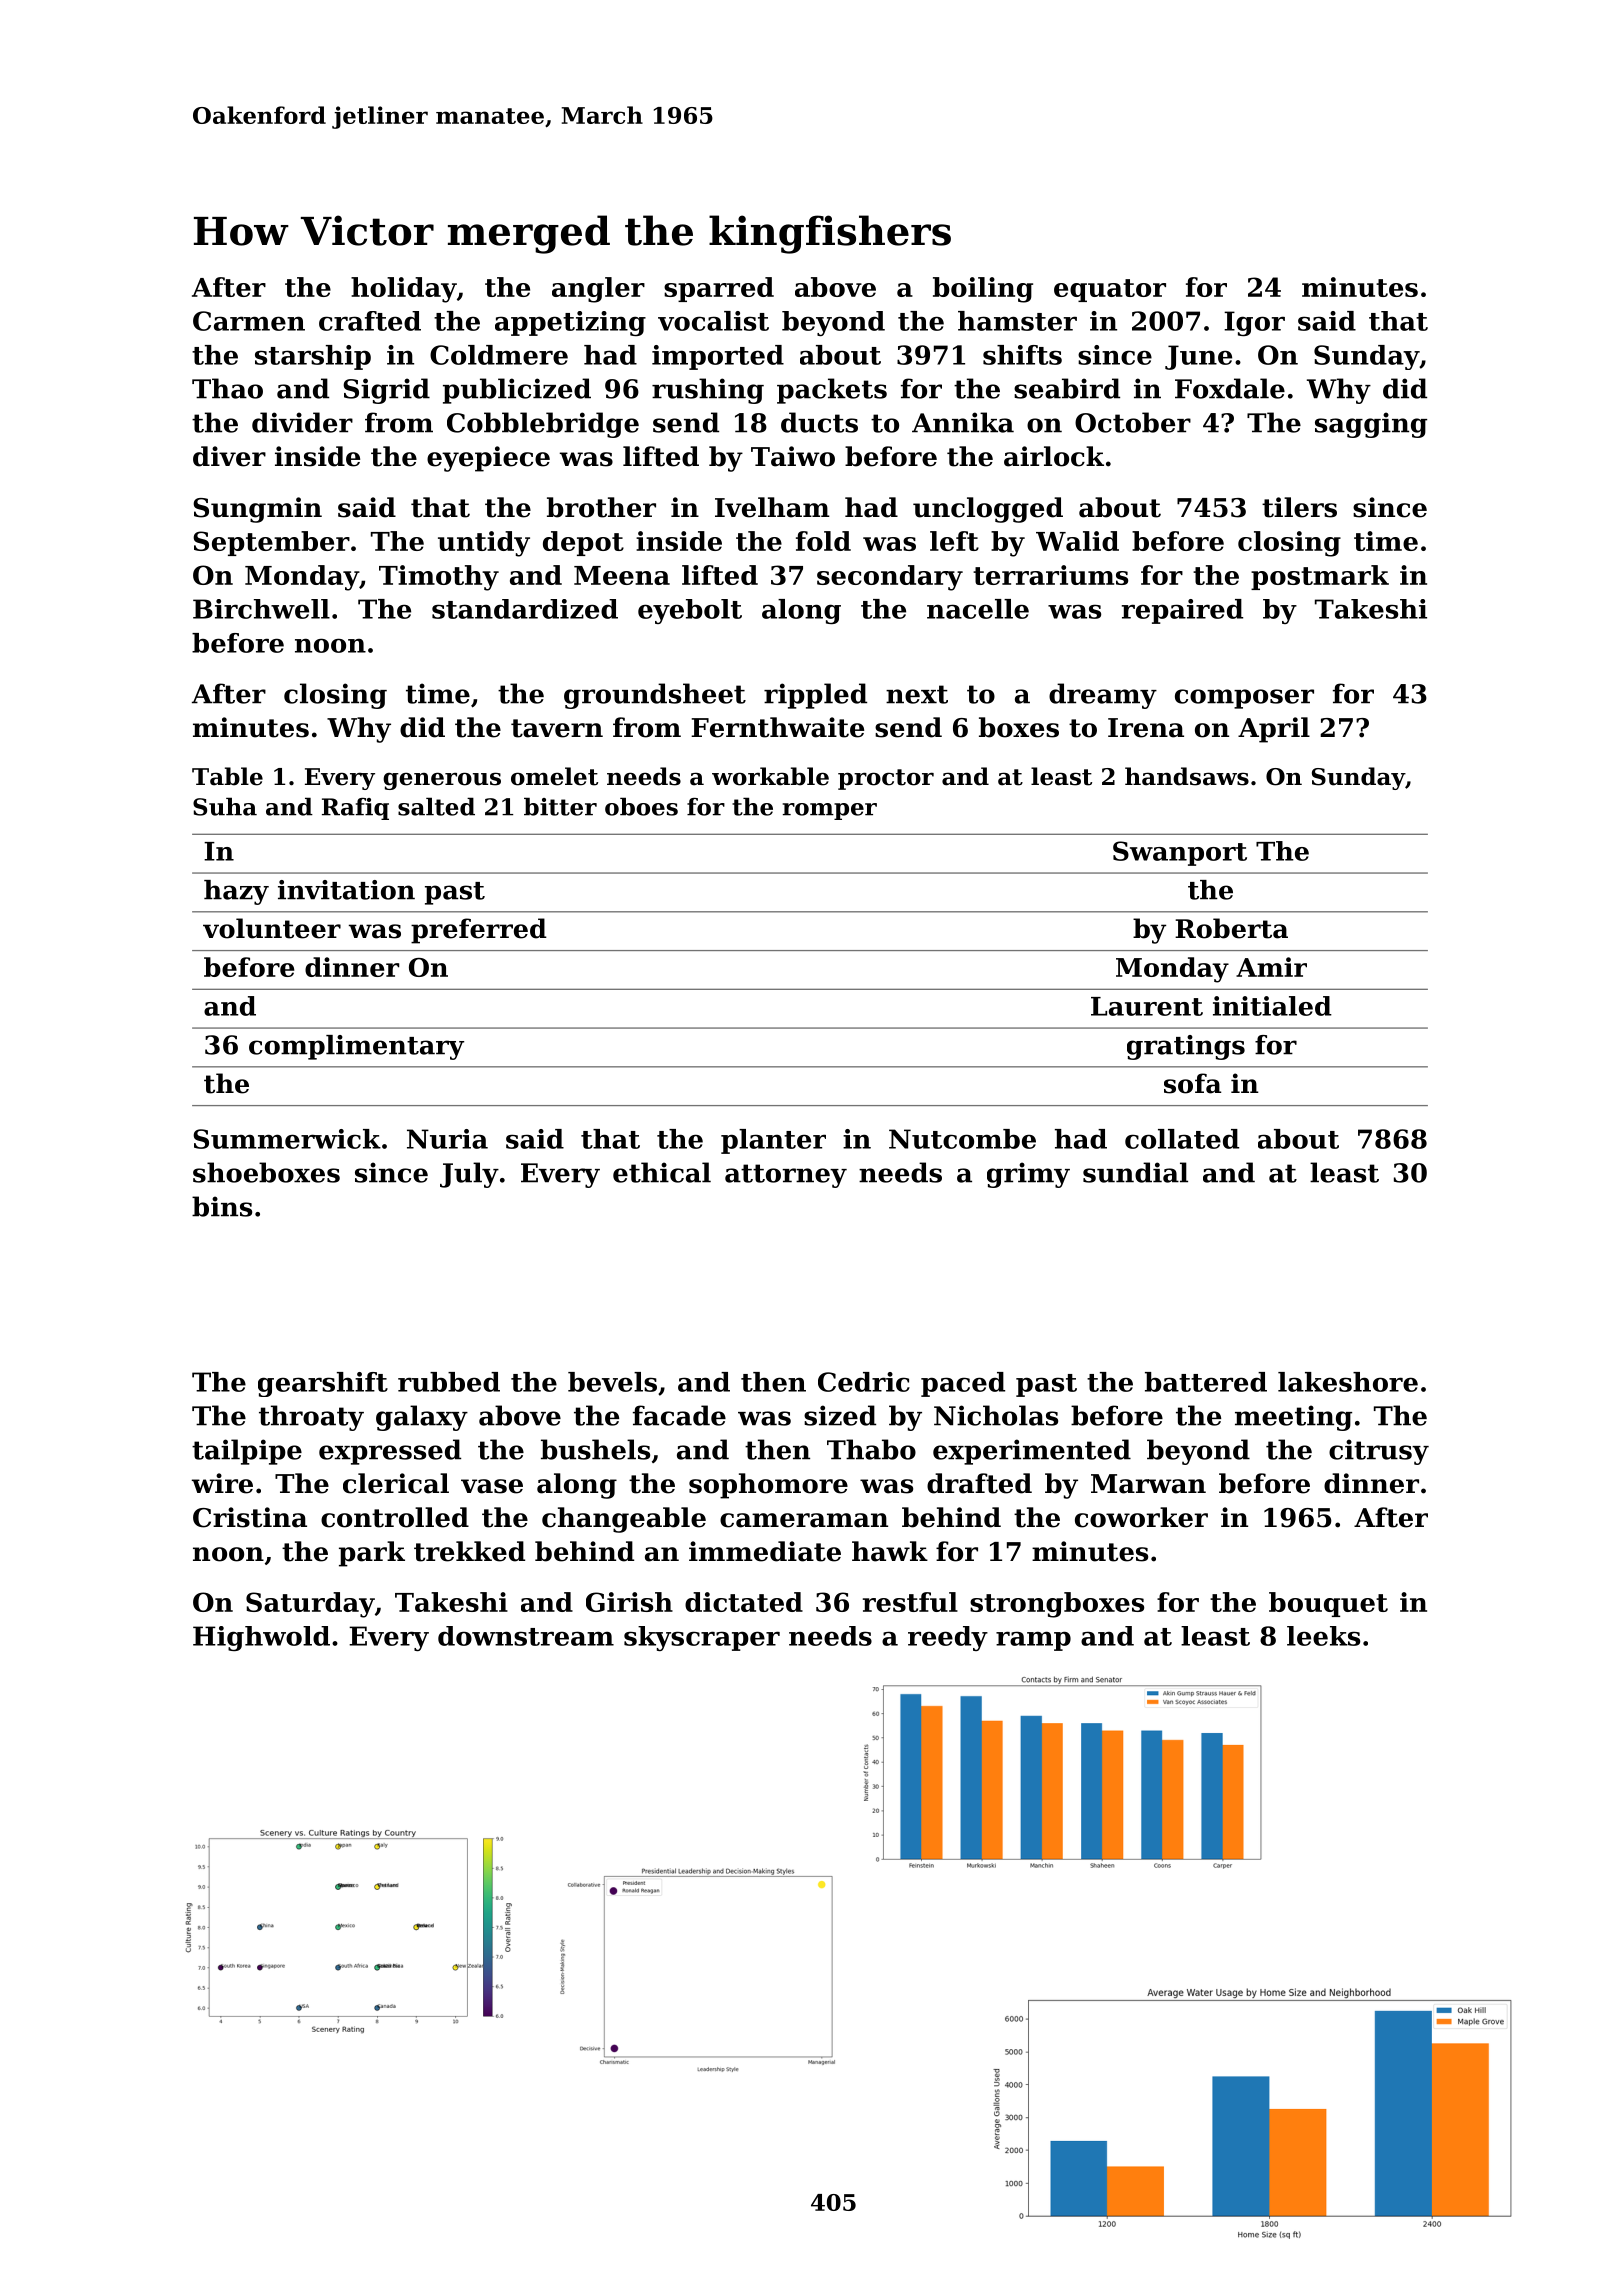  Describe the element at coordinates (1180, 853) in the screenshot. I see `Swanport` at that location.
